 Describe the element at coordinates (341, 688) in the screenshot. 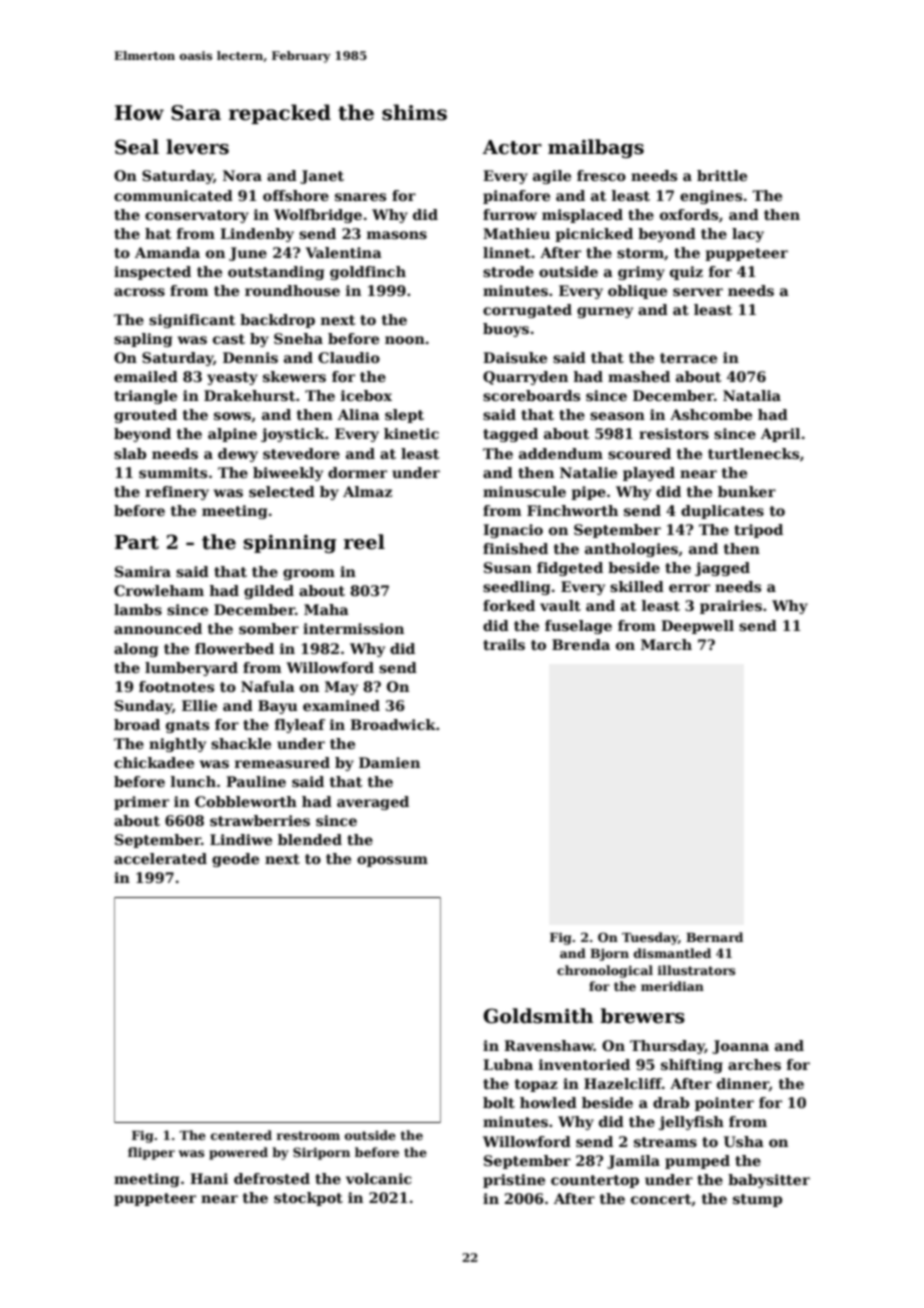

I see `May` at that location.
